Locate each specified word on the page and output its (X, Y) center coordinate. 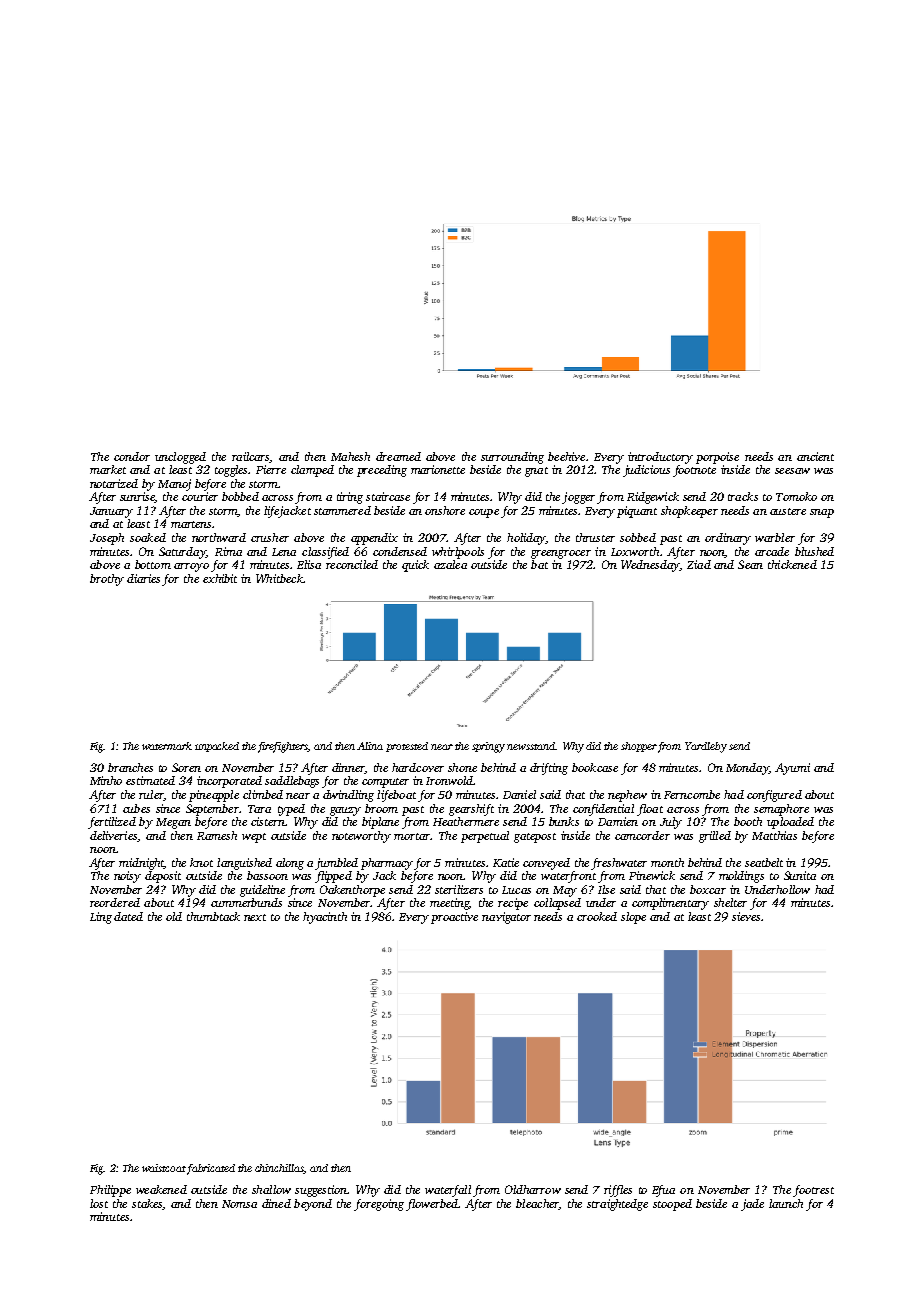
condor (132, 456)
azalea (450, 564)
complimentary (670, 904)
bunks (564, 821)
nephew (627, 796)
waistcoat (164, 1168)
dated (128, 916)
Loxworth (635, 551)
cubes (136, 808)
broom (381, 808)
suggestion (321, 1191)
